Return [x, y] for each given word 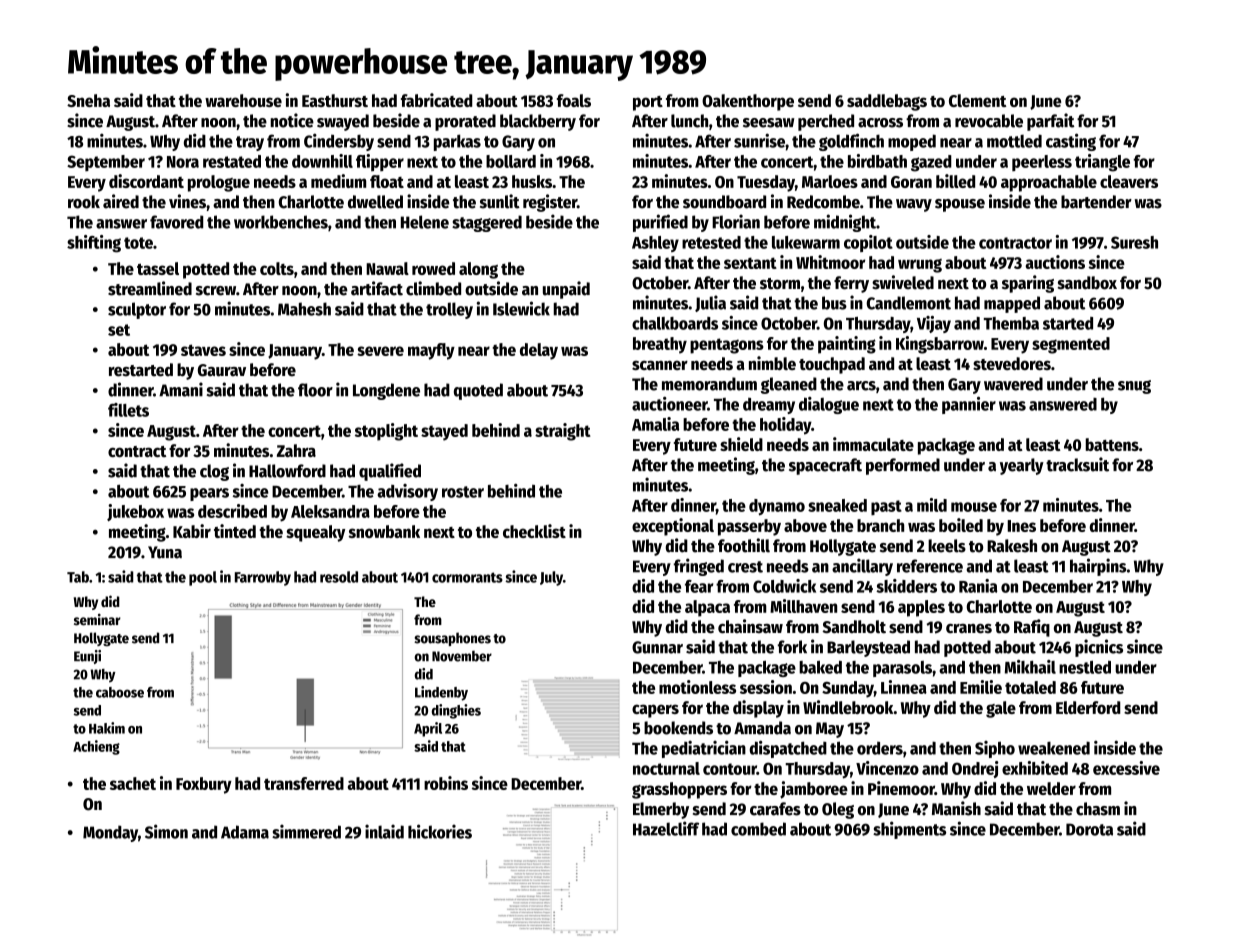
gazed [931, 163]
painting [847, 345]
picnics [1099, 648]
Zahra [296, 450]
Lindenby [441, 693]
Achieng [96, 747]
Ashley [655, 244]
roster [463, 492]
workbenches [281, 222]
